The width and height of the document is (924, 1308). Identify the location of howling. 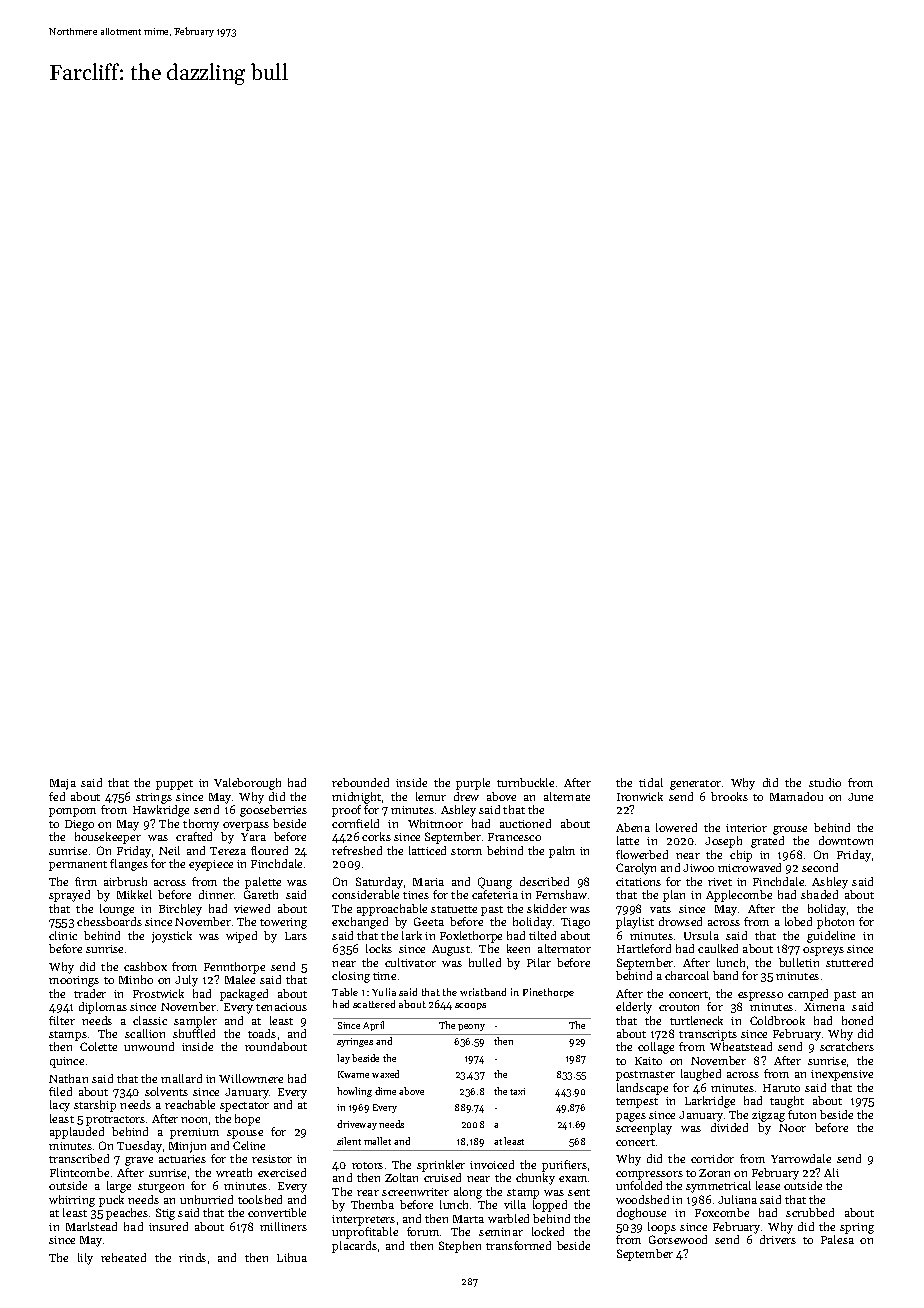
(354, 1092).
